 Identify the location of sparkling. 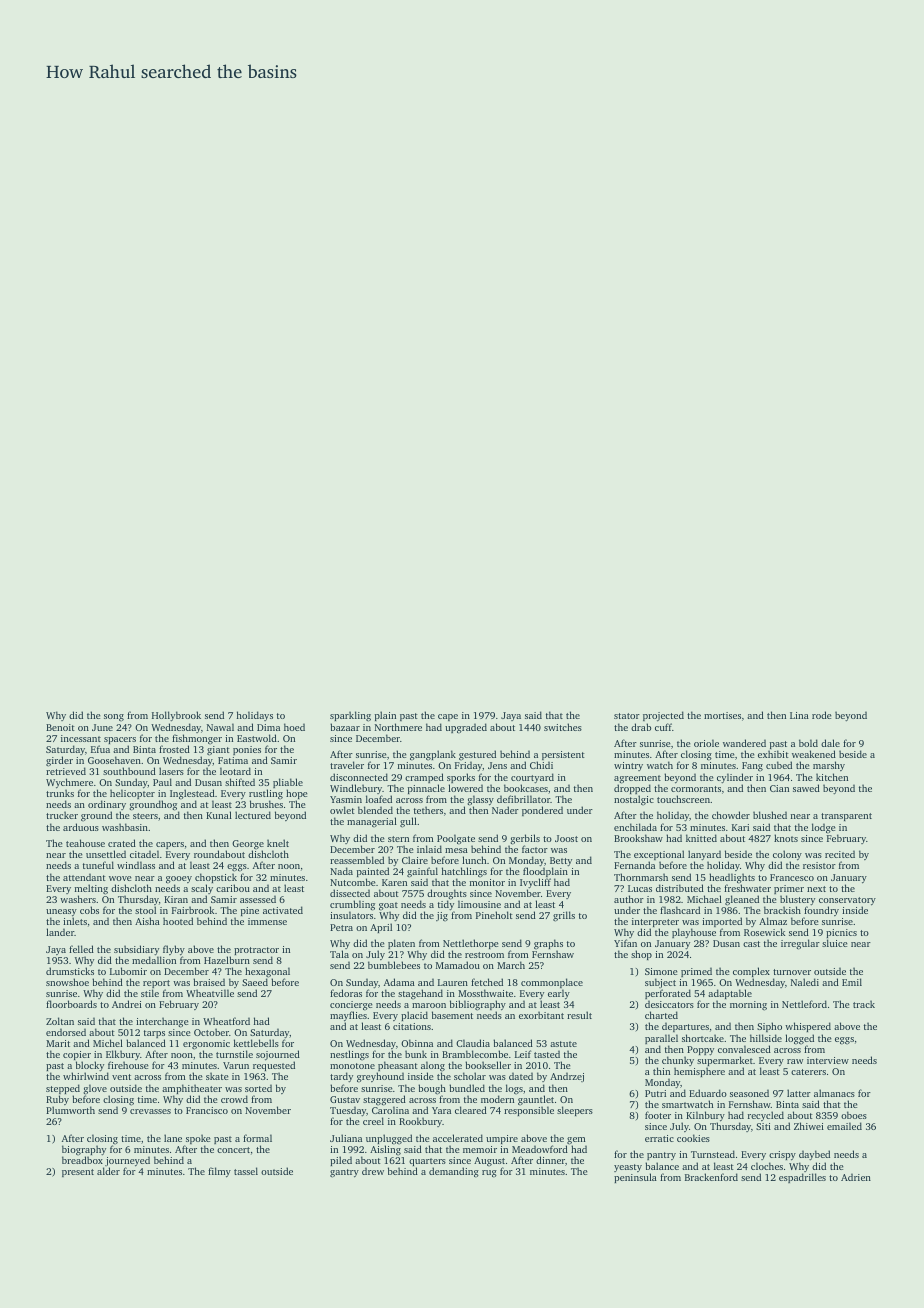
(350, 716).
